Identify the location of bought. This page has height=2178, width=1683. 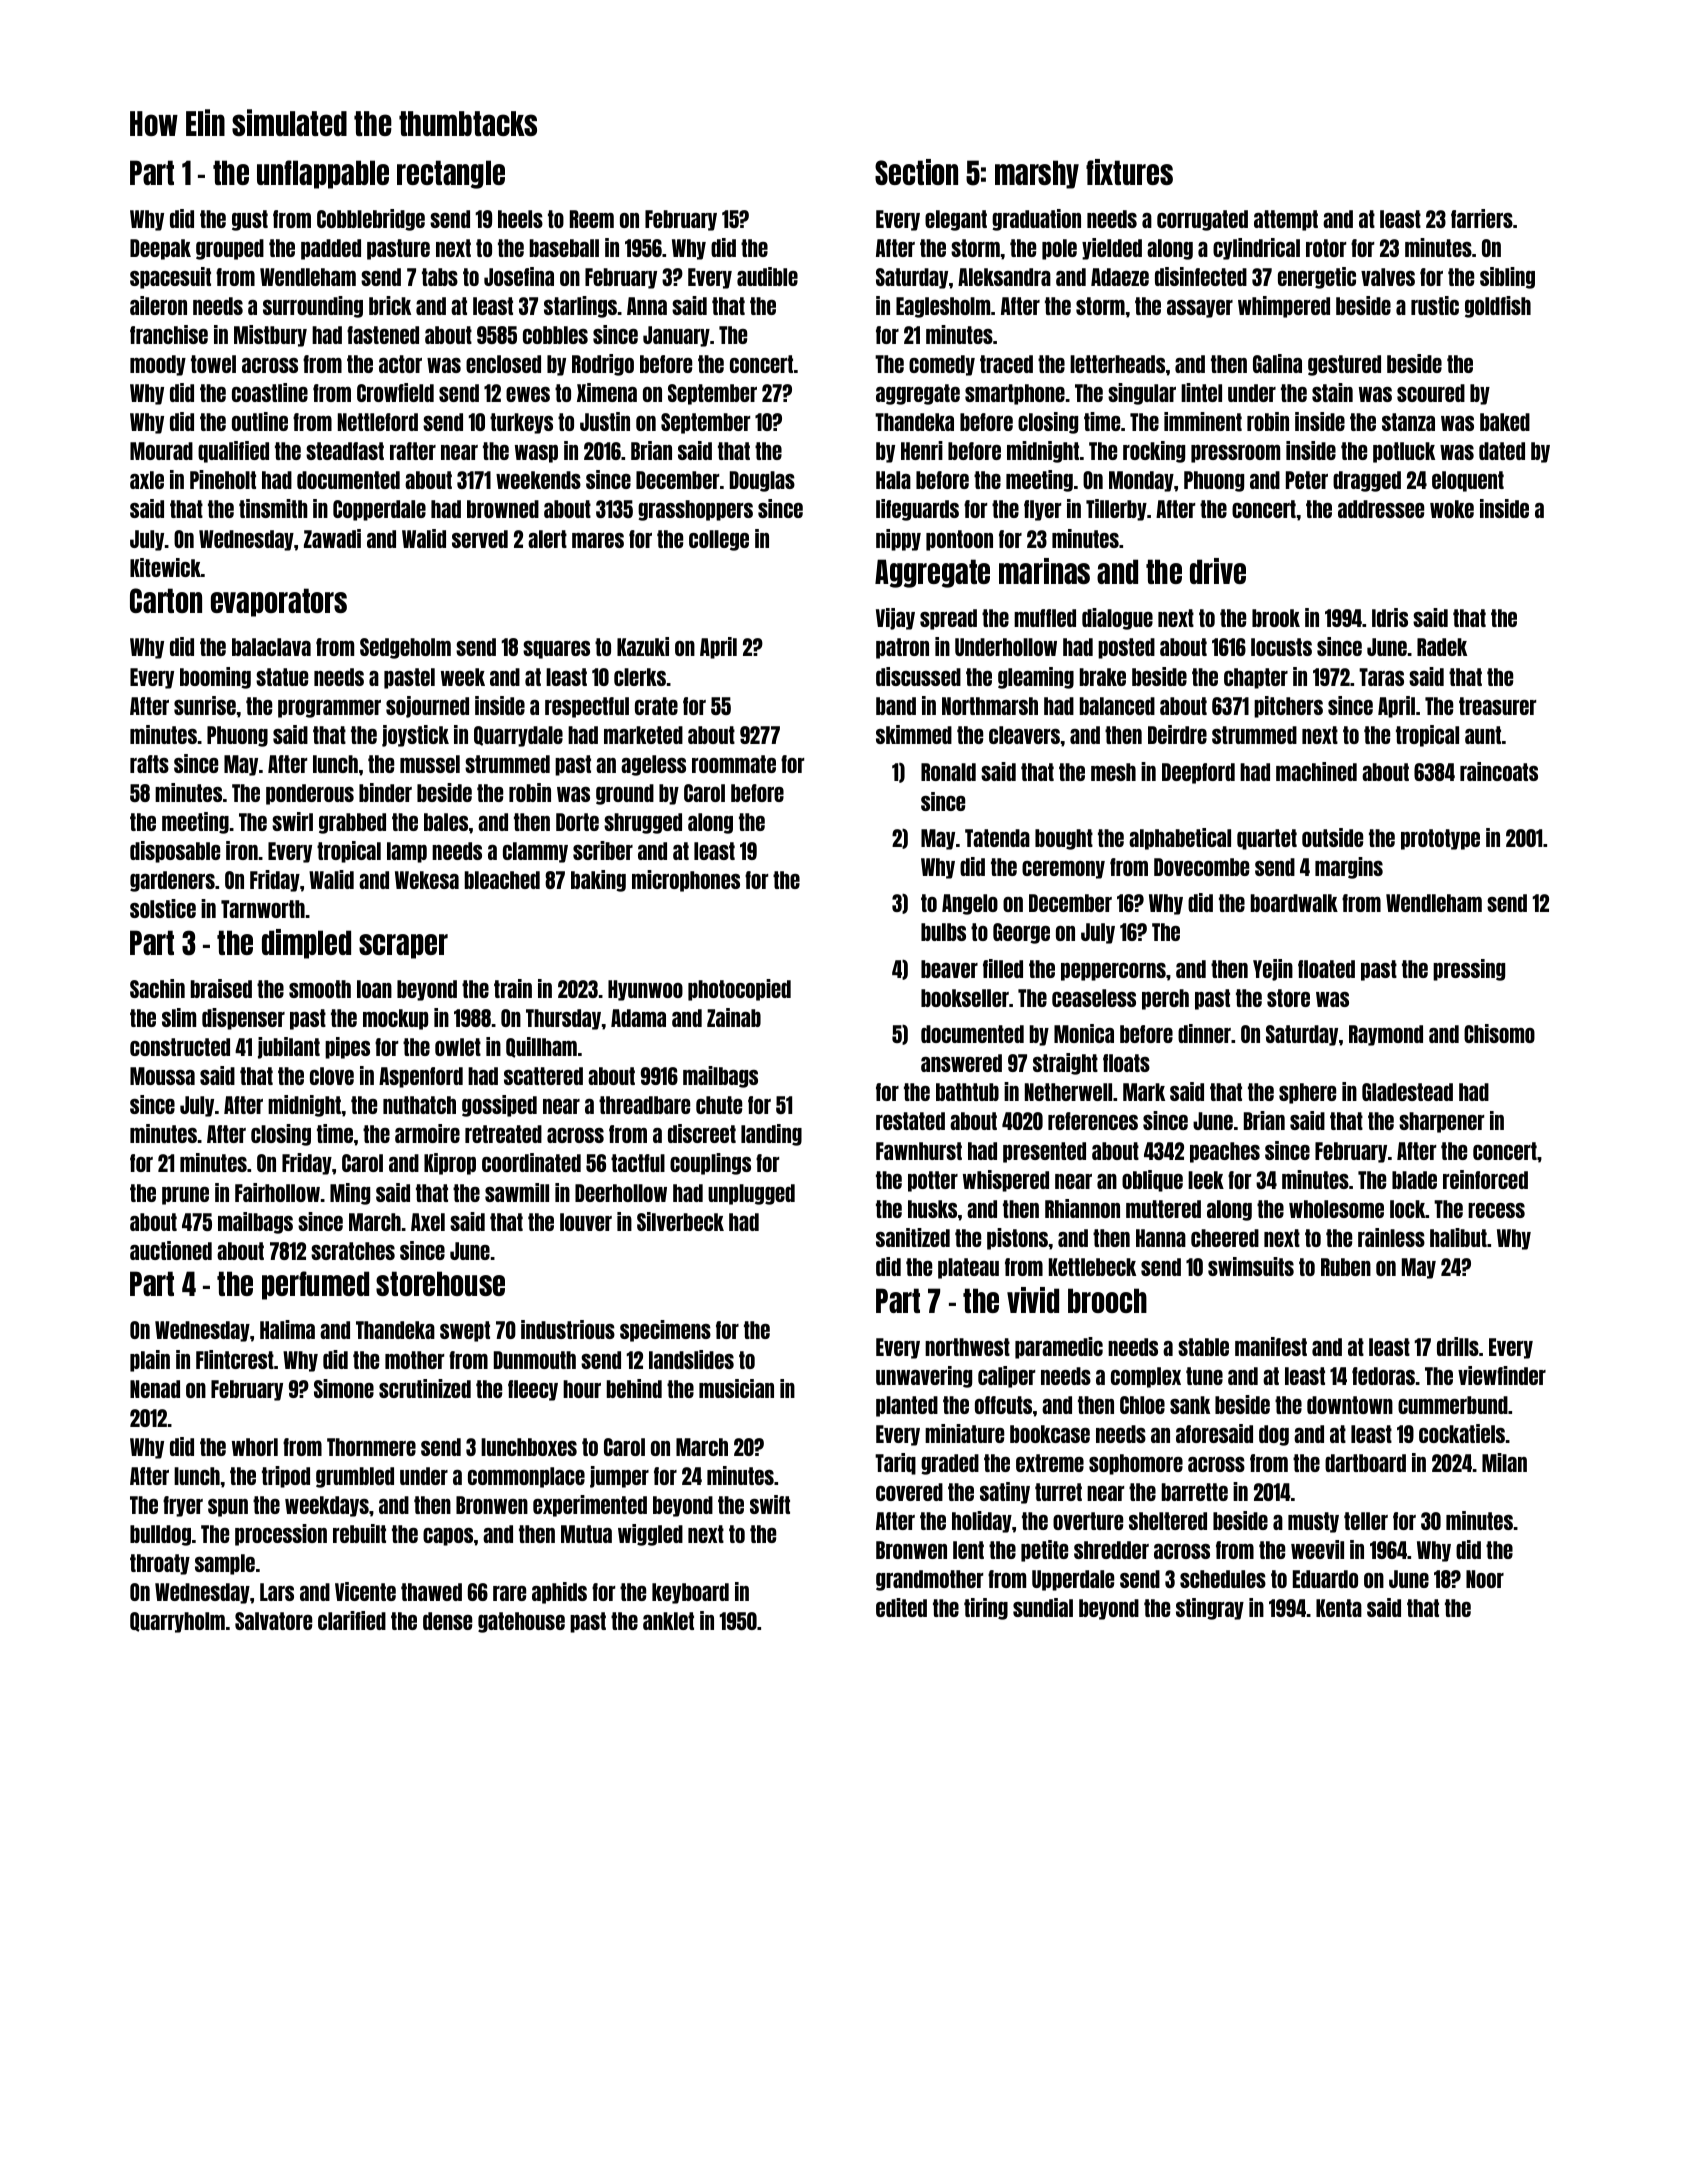
(1064, 839).
